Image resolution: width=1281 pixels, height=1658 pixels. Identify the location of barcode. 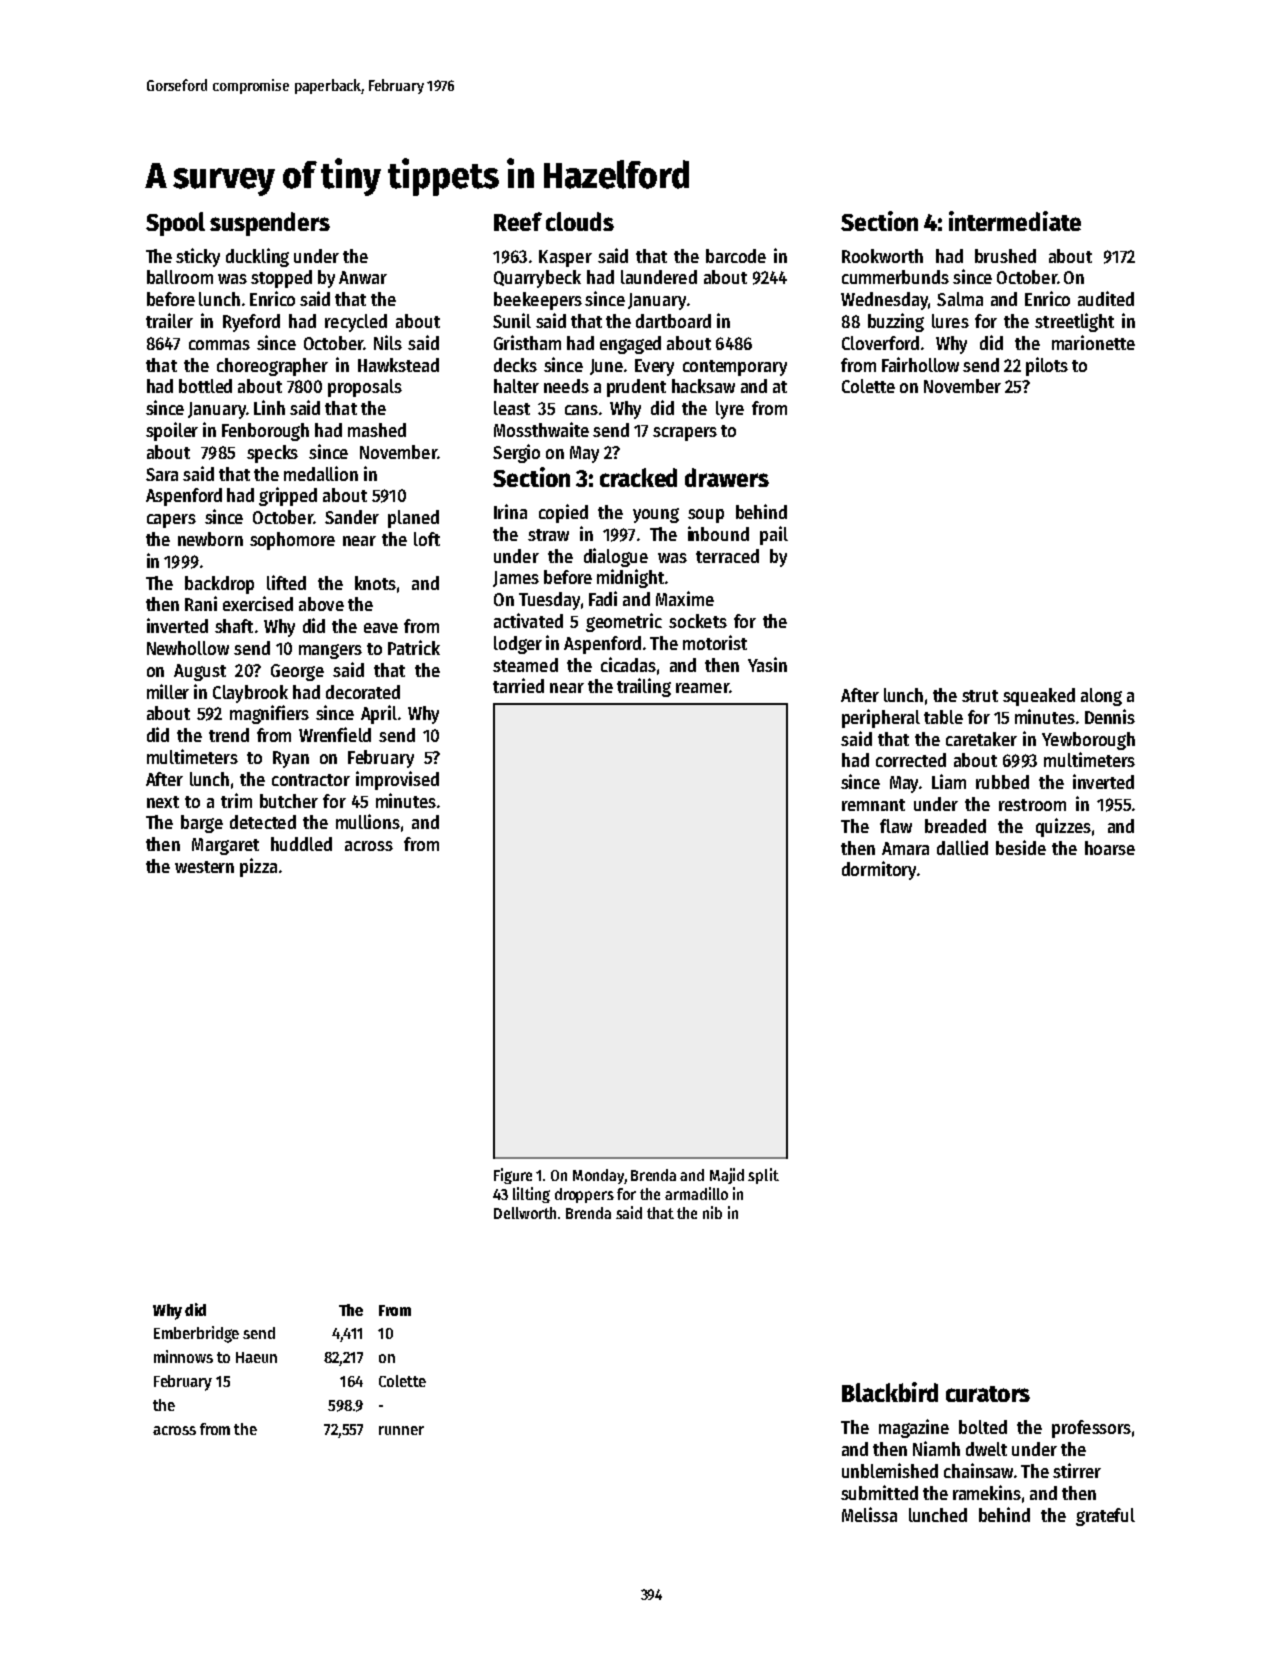
(736, 256).
